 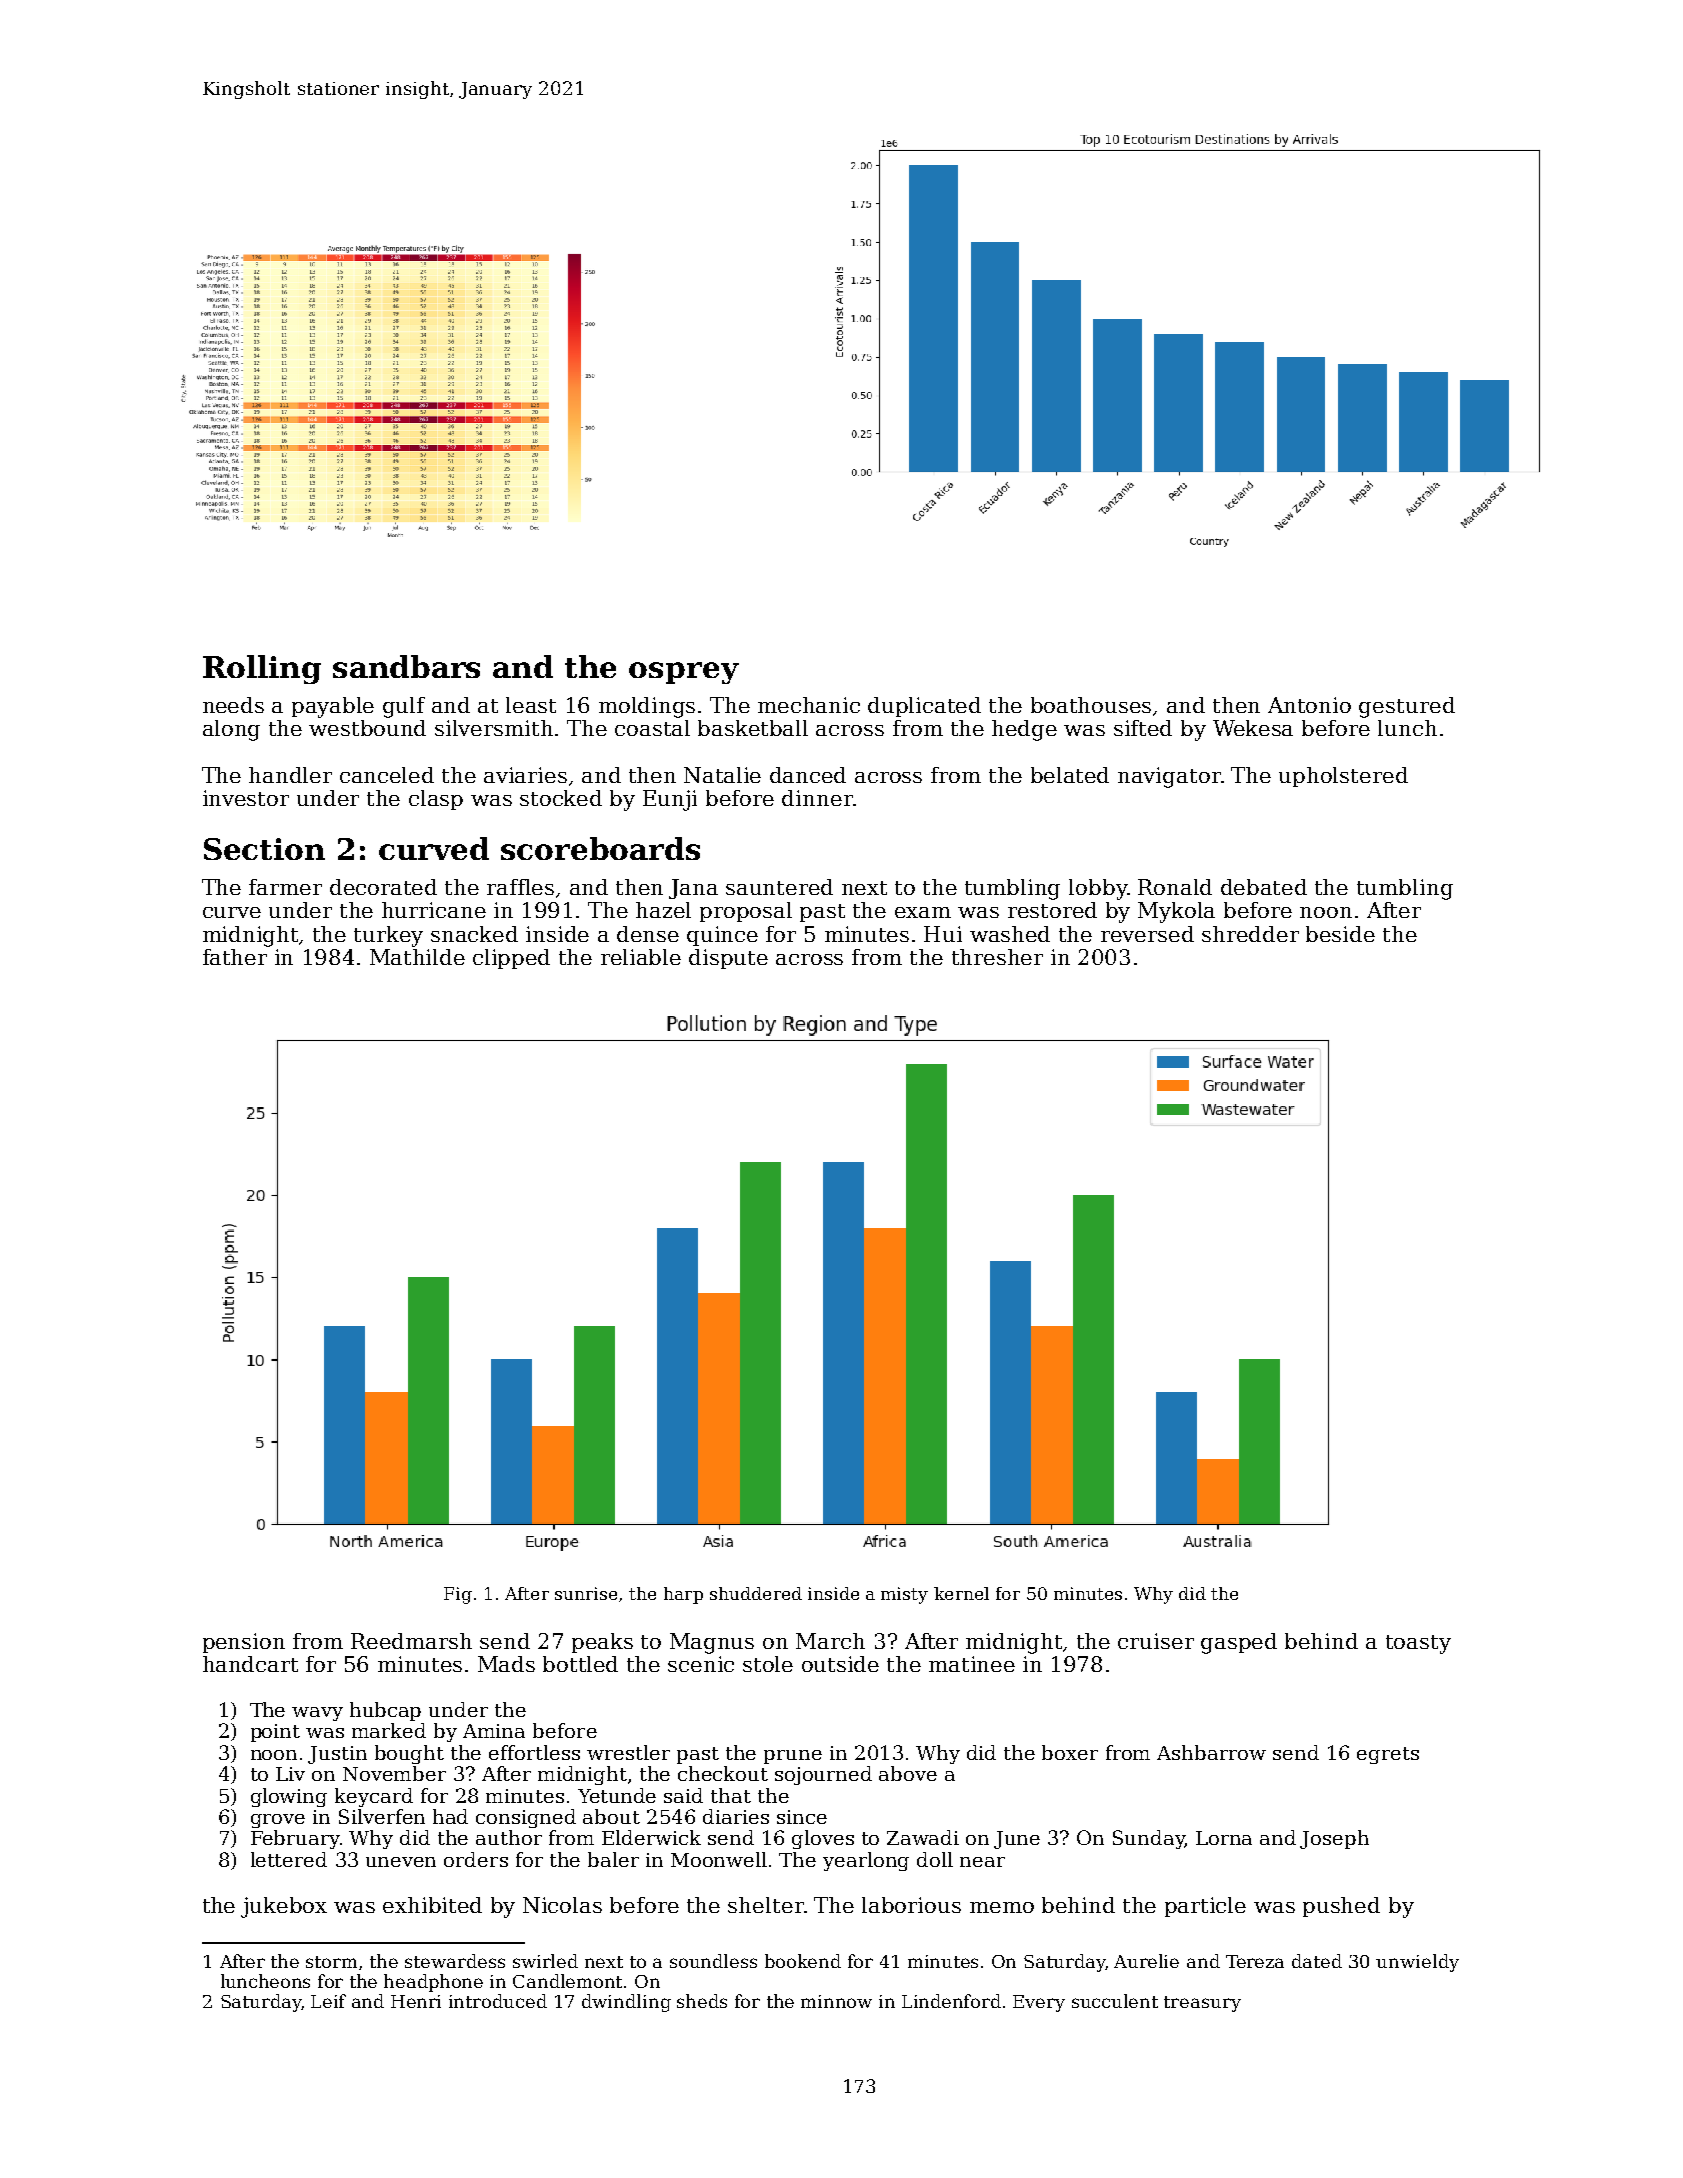 What do you see at coordinates (417, 957) in the screenshot?
I see `Mathilde` at bounding box center [417, 957].
